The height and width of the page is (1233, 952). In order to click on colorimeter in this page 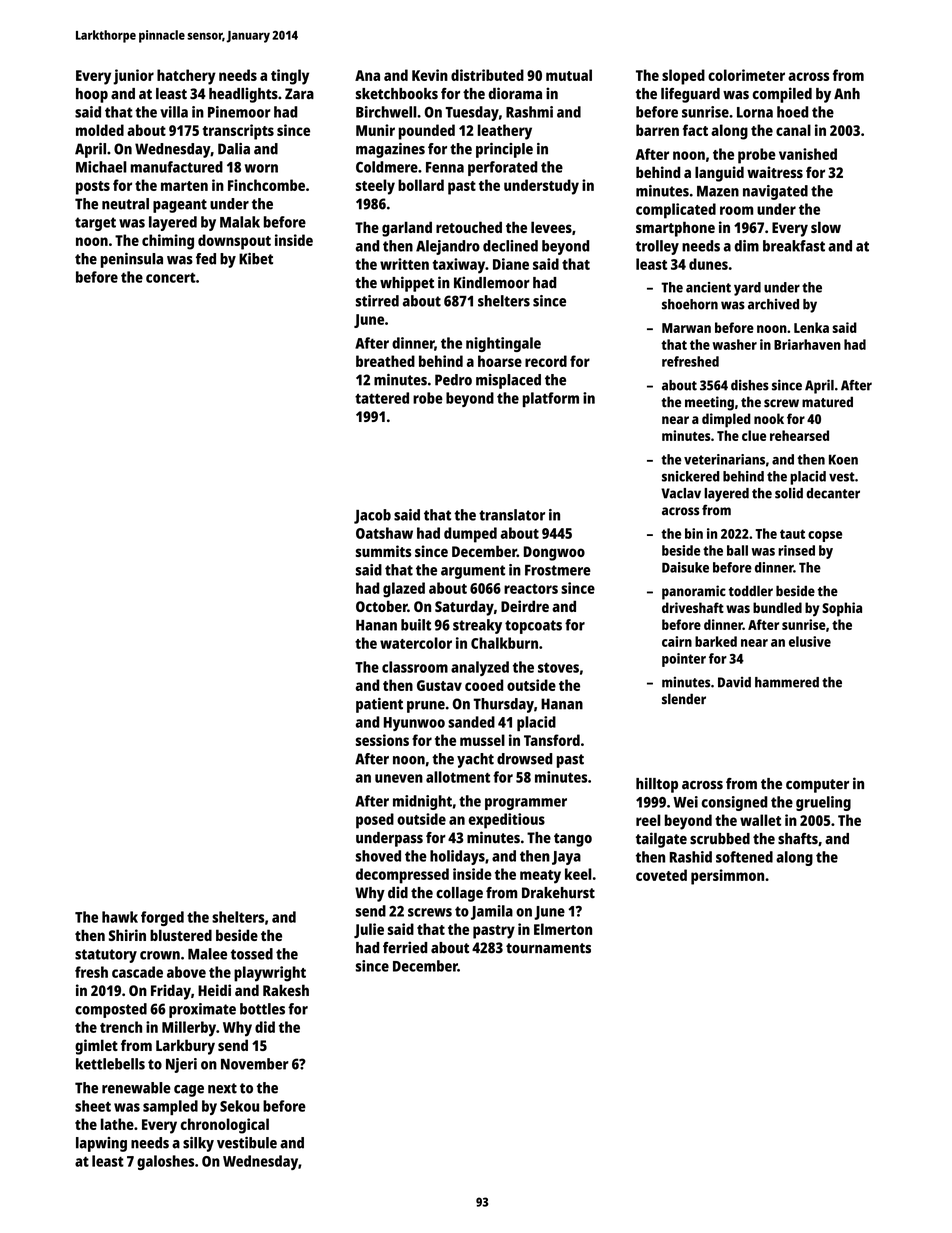, I will do `click(746, 75)`.
